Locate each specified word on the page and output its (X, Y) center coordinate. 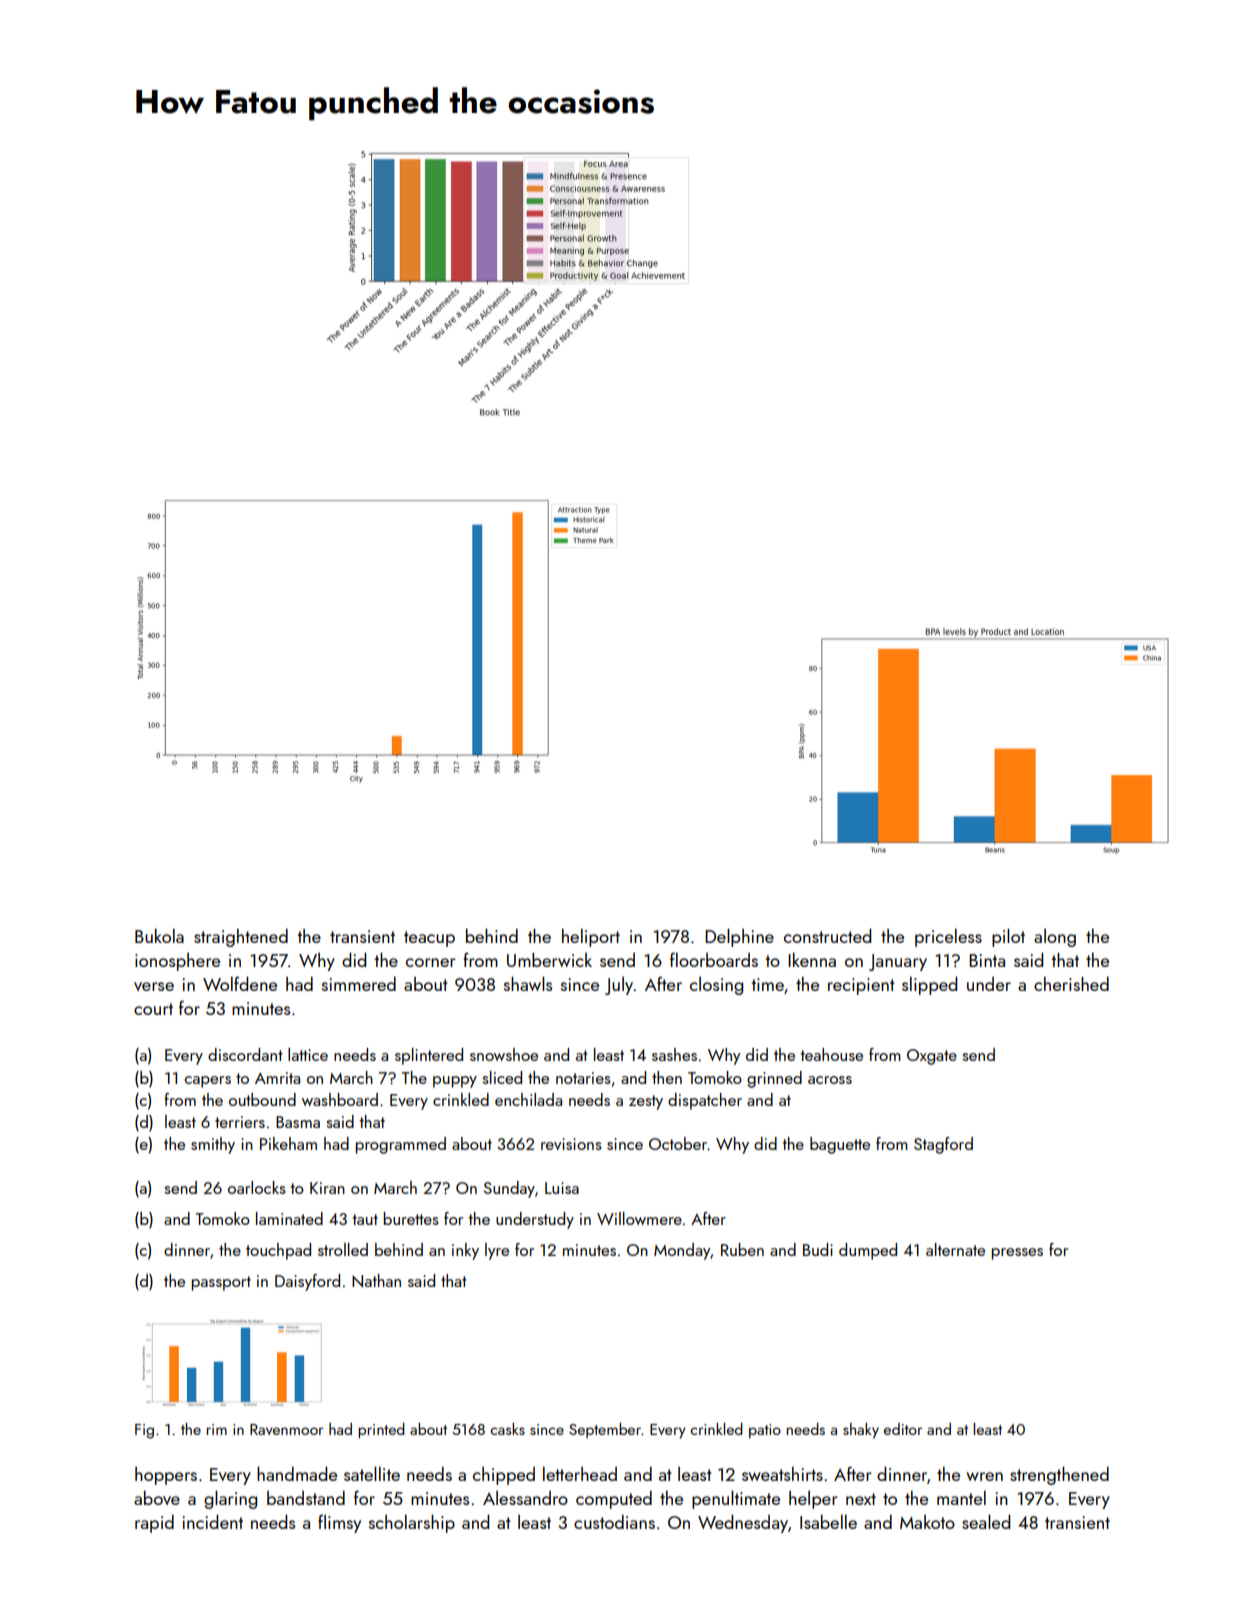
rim (216, 1429)
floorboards (714, 959)
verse (154, 986)
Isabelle (828, 1521)
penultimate (736, 1499)
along (1055, 938)
